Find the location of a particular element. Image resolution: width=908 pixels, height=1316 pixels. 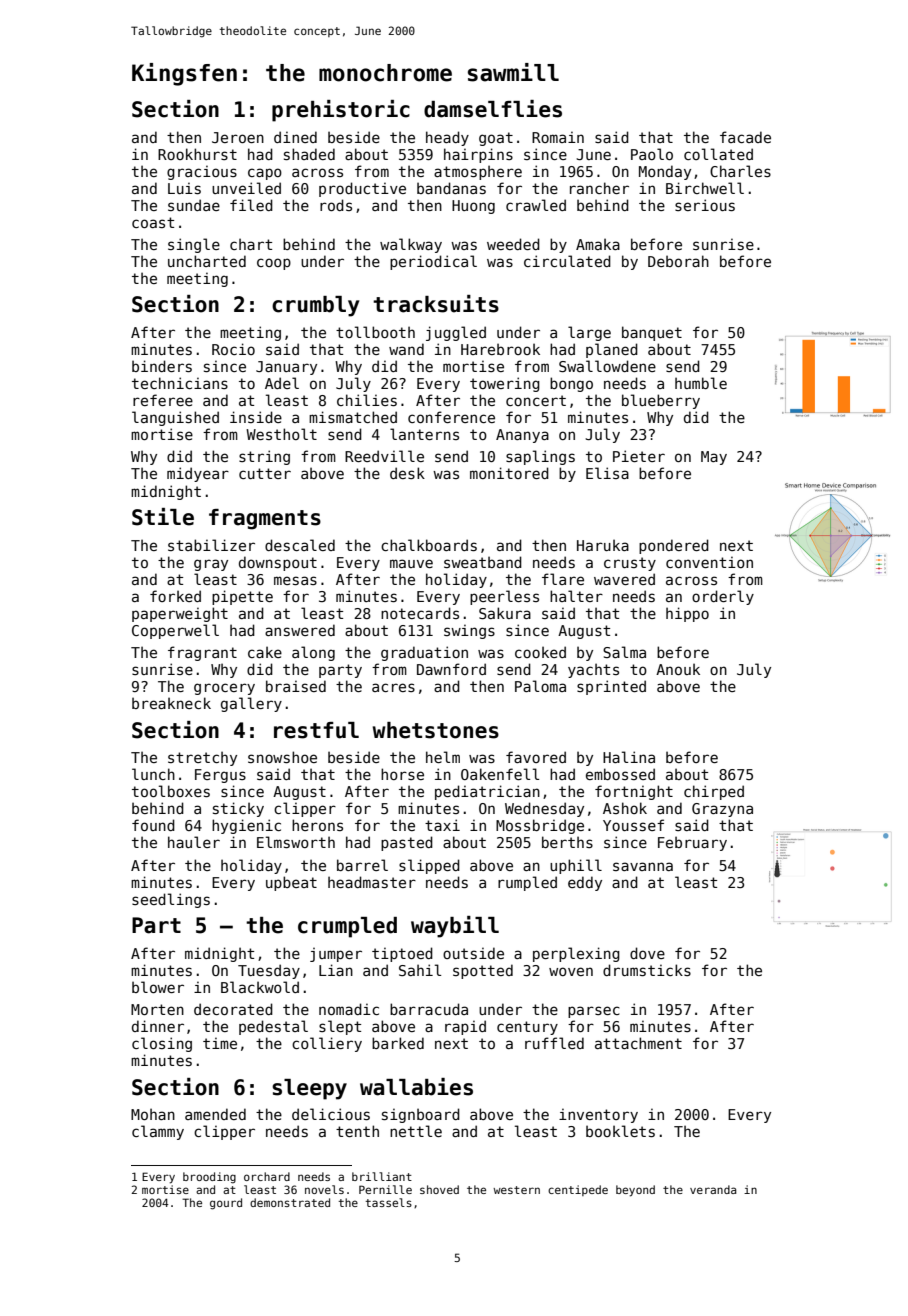

dined is located at coordinates (295, 137).
